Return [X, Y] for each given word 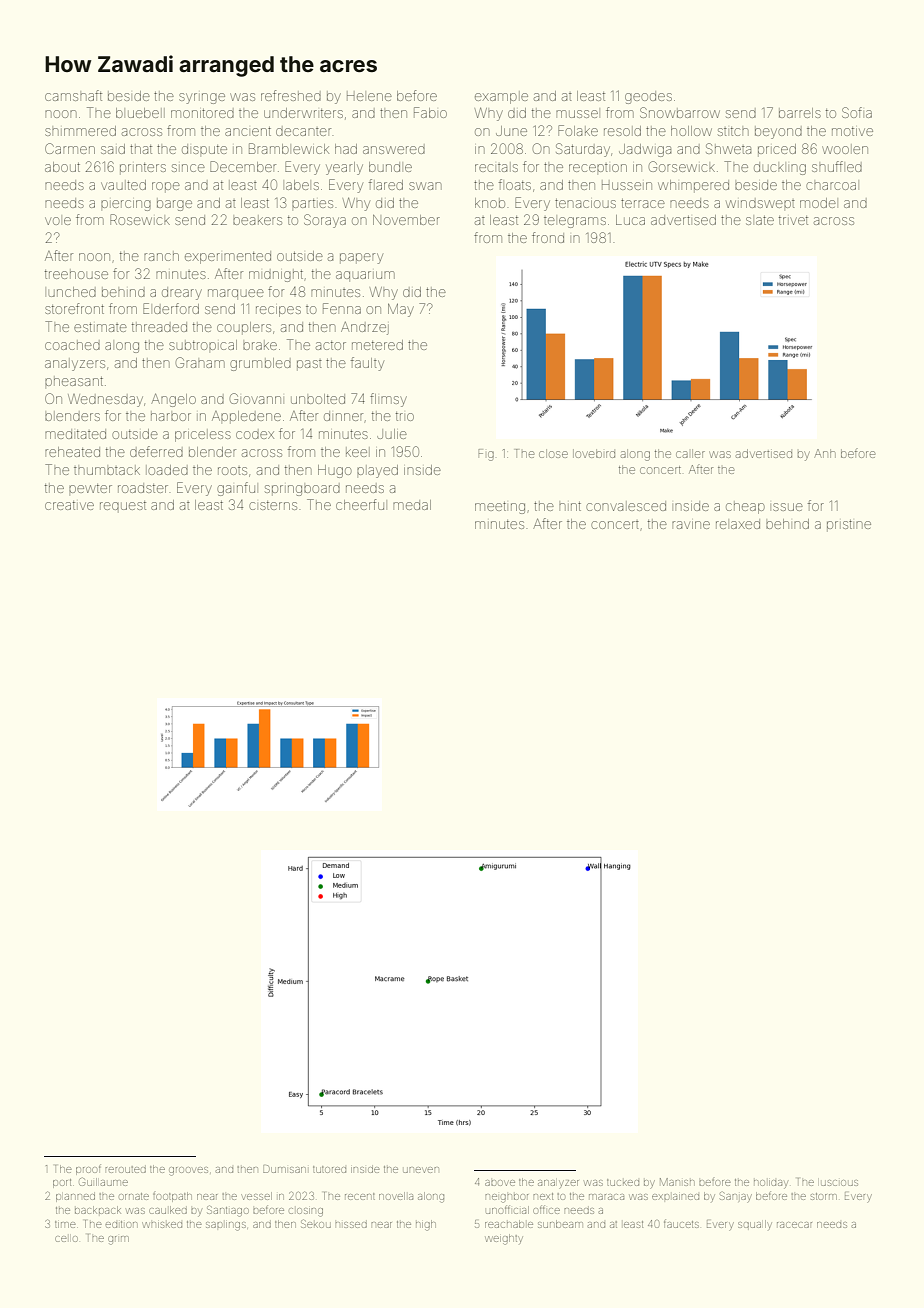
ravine [691, 525]
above [500, 1183]
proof [88, 1169]
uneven [421, 1170]
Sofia [857, 112]
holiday [771, 1184]
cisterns [273, 505]
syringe [202, 98]
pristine [849, 525]
